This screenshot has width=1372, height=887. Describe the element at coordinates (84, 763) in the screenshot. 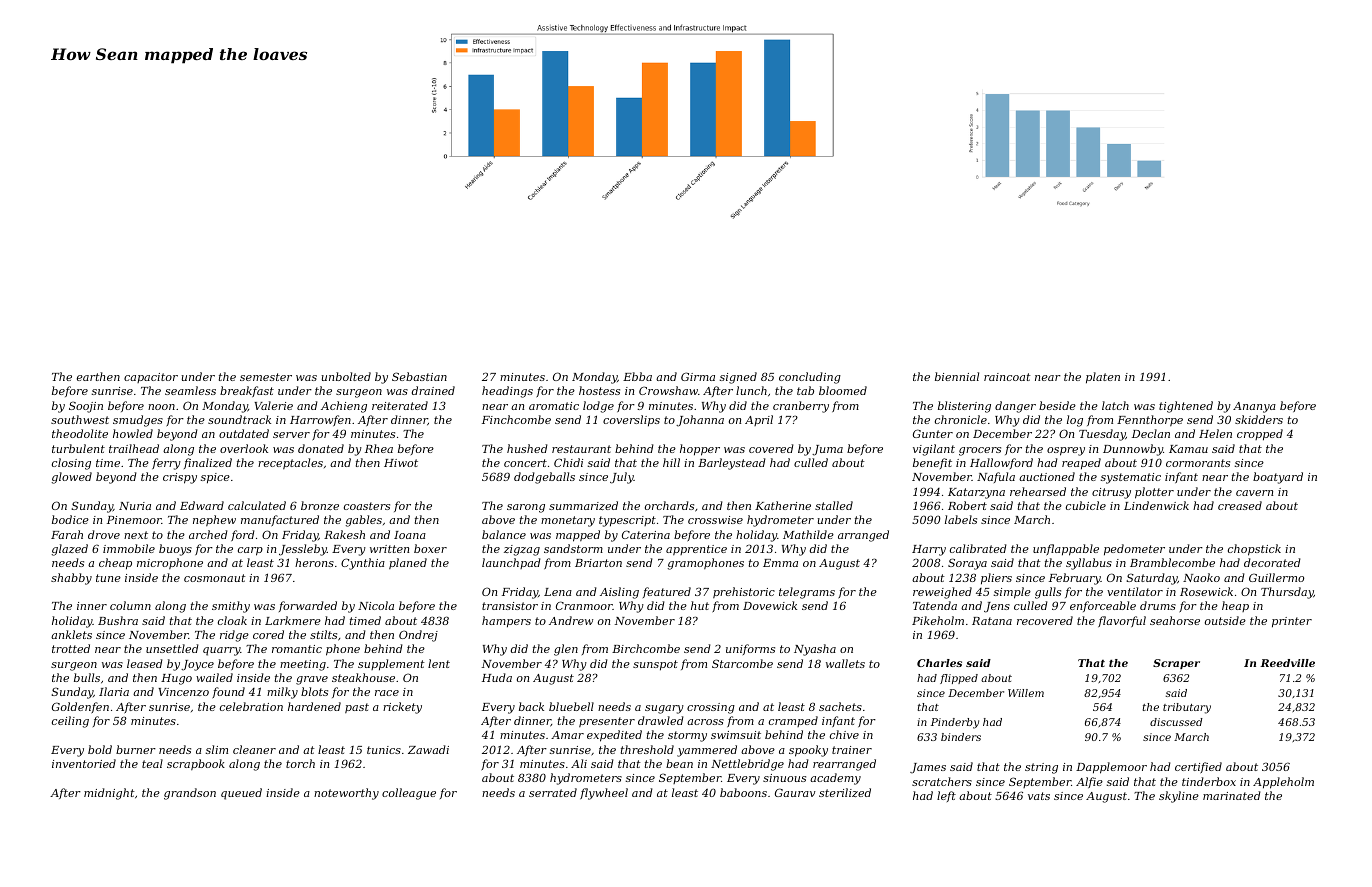

I see `inventoried` at that location.
